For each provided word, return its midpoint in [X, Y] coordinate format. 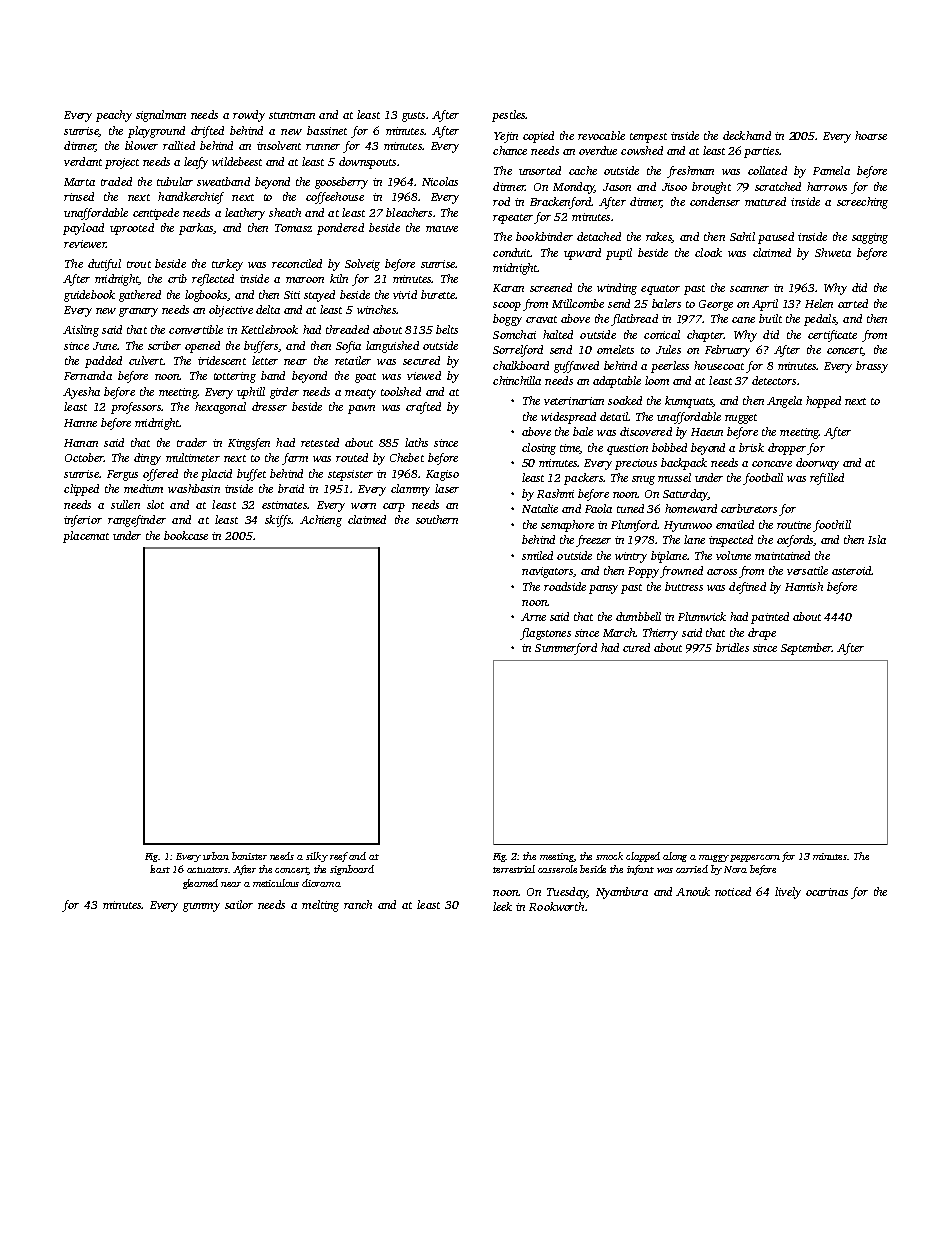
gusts [413, 117]
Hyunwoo [688, 526]
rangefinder [137, 521]
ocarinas [827, 892]
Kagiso [442, 475]
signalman [161, 116]
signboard [352, 870]
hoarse [871, 135]
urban [216, 856]
